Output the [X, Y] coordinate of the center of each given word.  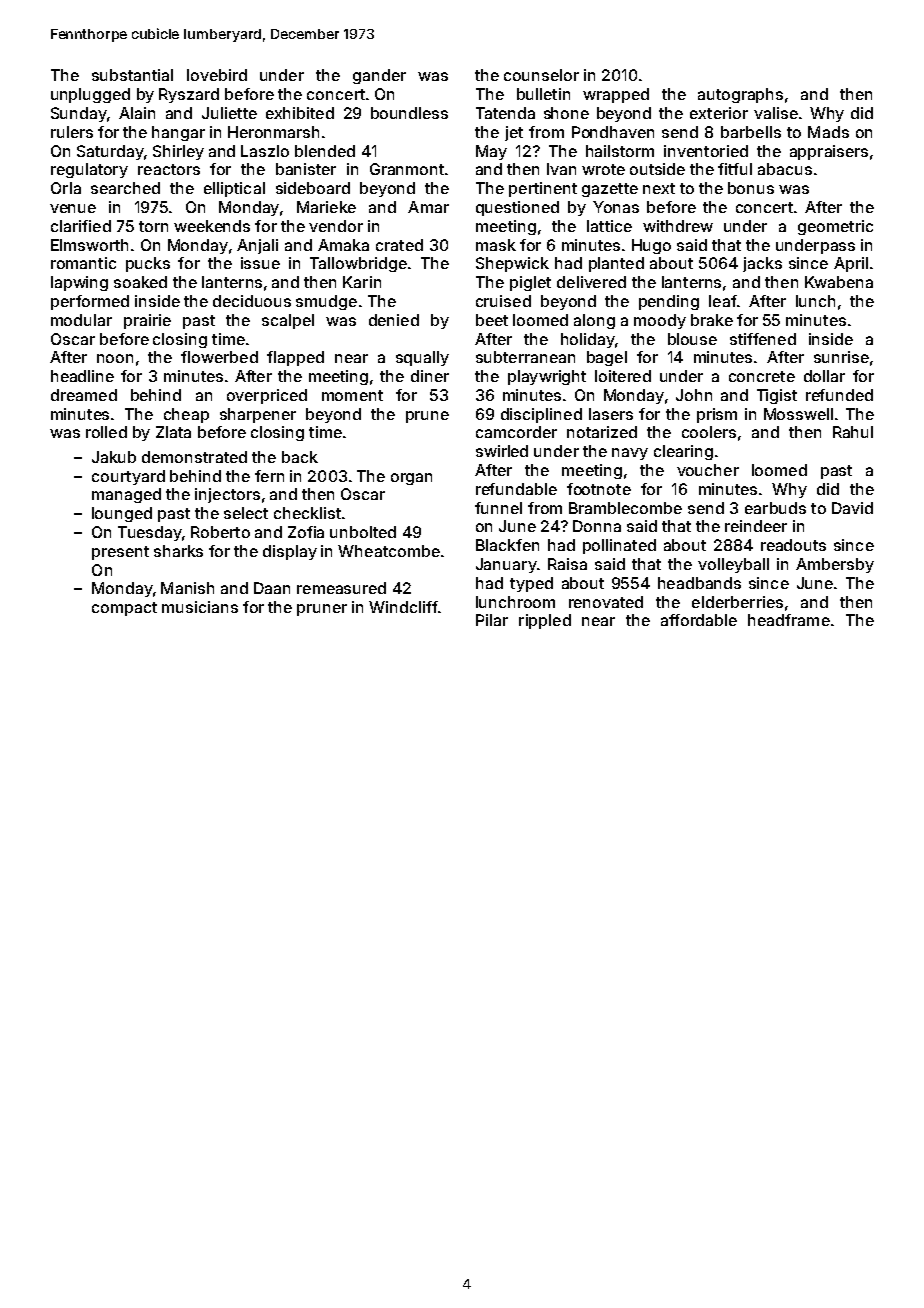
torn [153, 226]
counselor [541, 75]
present [120, 553]
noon [115, 358]
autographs [740, 95]
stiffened [763, 339]
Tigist [777, 396]
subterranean [525, 357]
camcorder [516, 432]
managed [126, 495]
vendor [336, 226]
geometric [835, 227]
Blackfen [507, 545]
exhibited [300, 113]
